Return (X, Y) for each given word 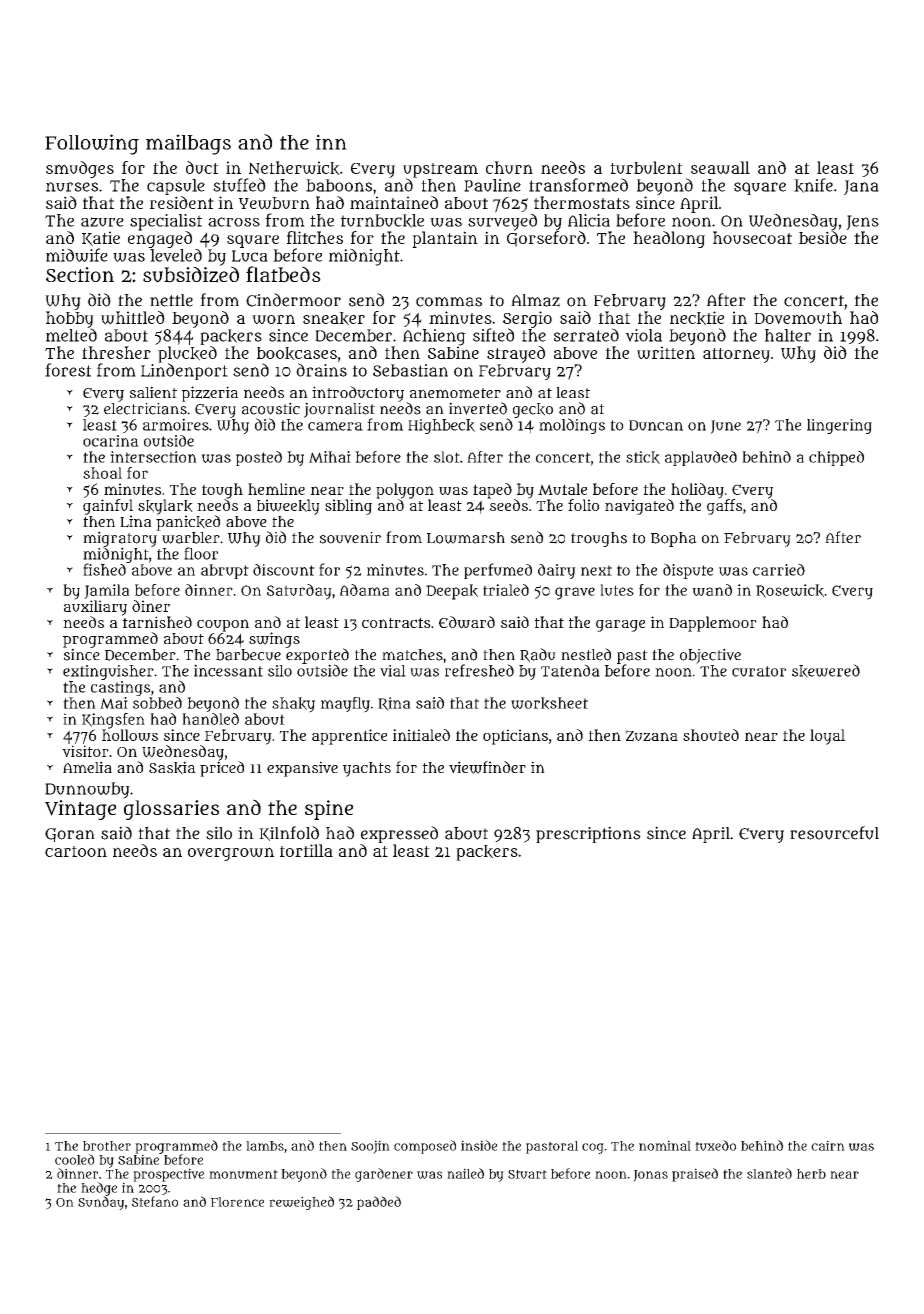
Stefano (155, 1201)
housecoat (752, 237)
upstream (440, 170)
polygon (405, 491)
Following (92, 144)
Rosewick (790, 591)
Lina (136, 521)
